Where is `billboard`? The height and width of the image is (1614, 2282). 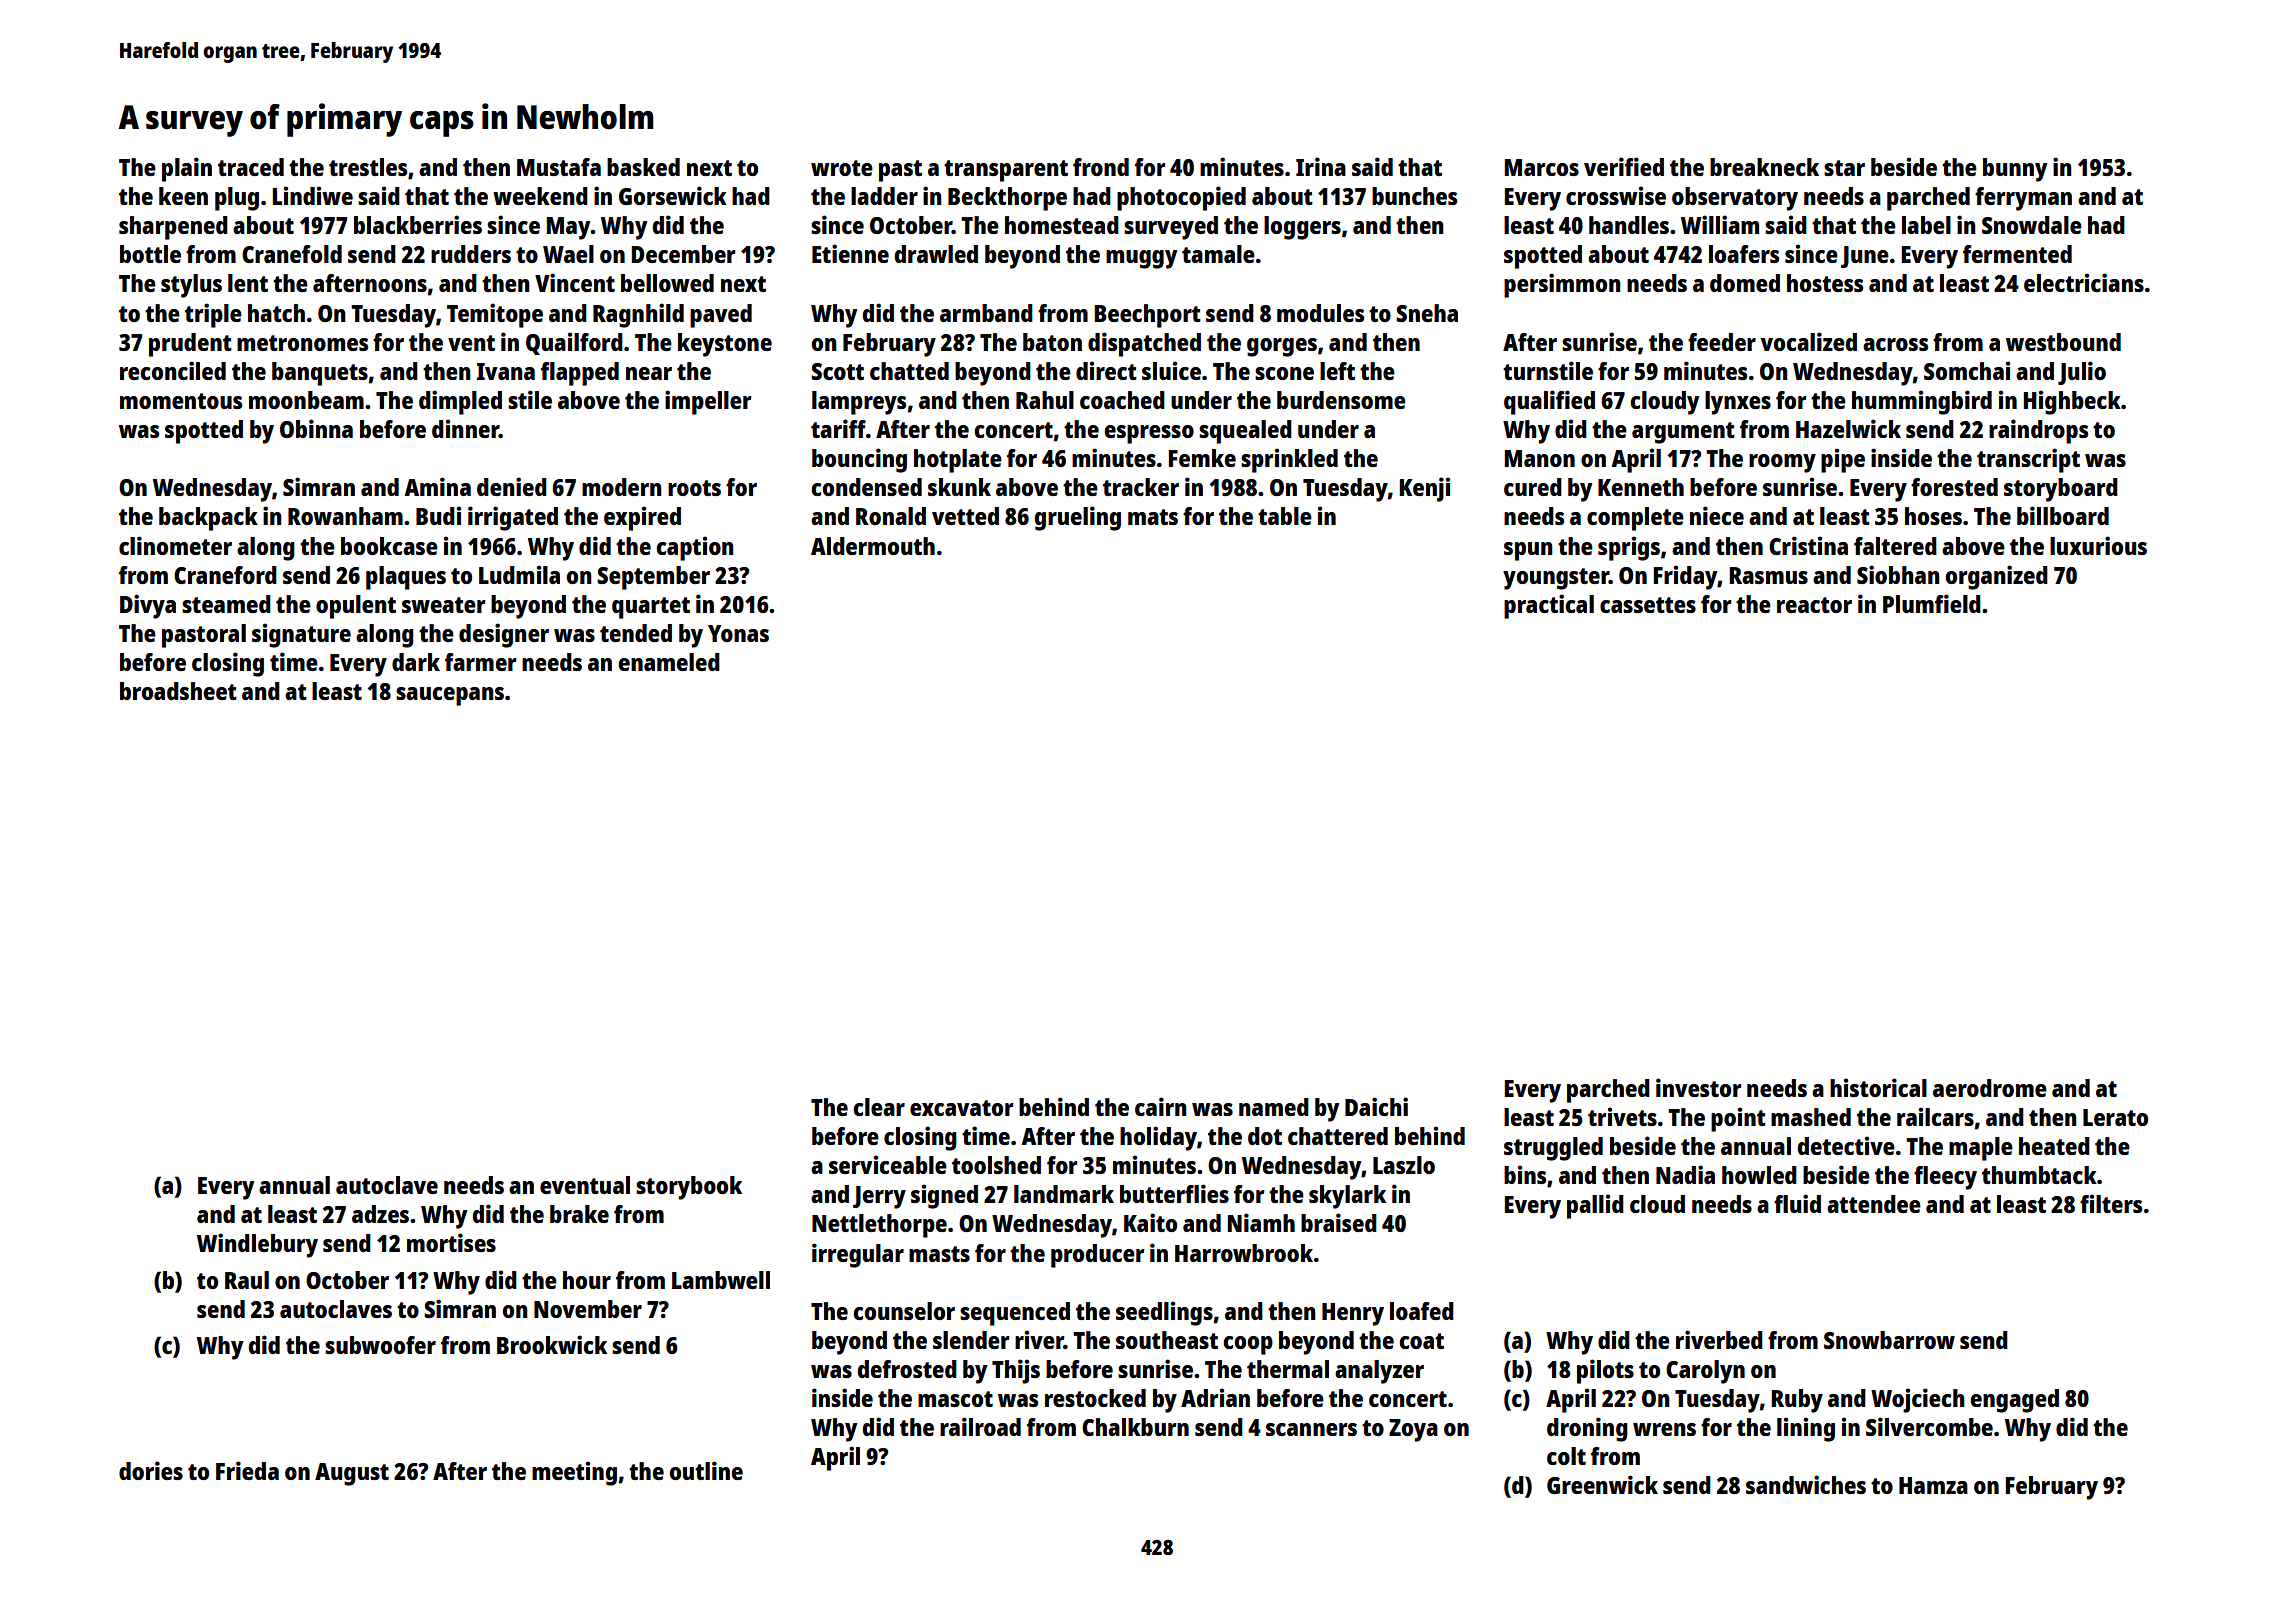 billboard is located at coordinates (2063, 515).
